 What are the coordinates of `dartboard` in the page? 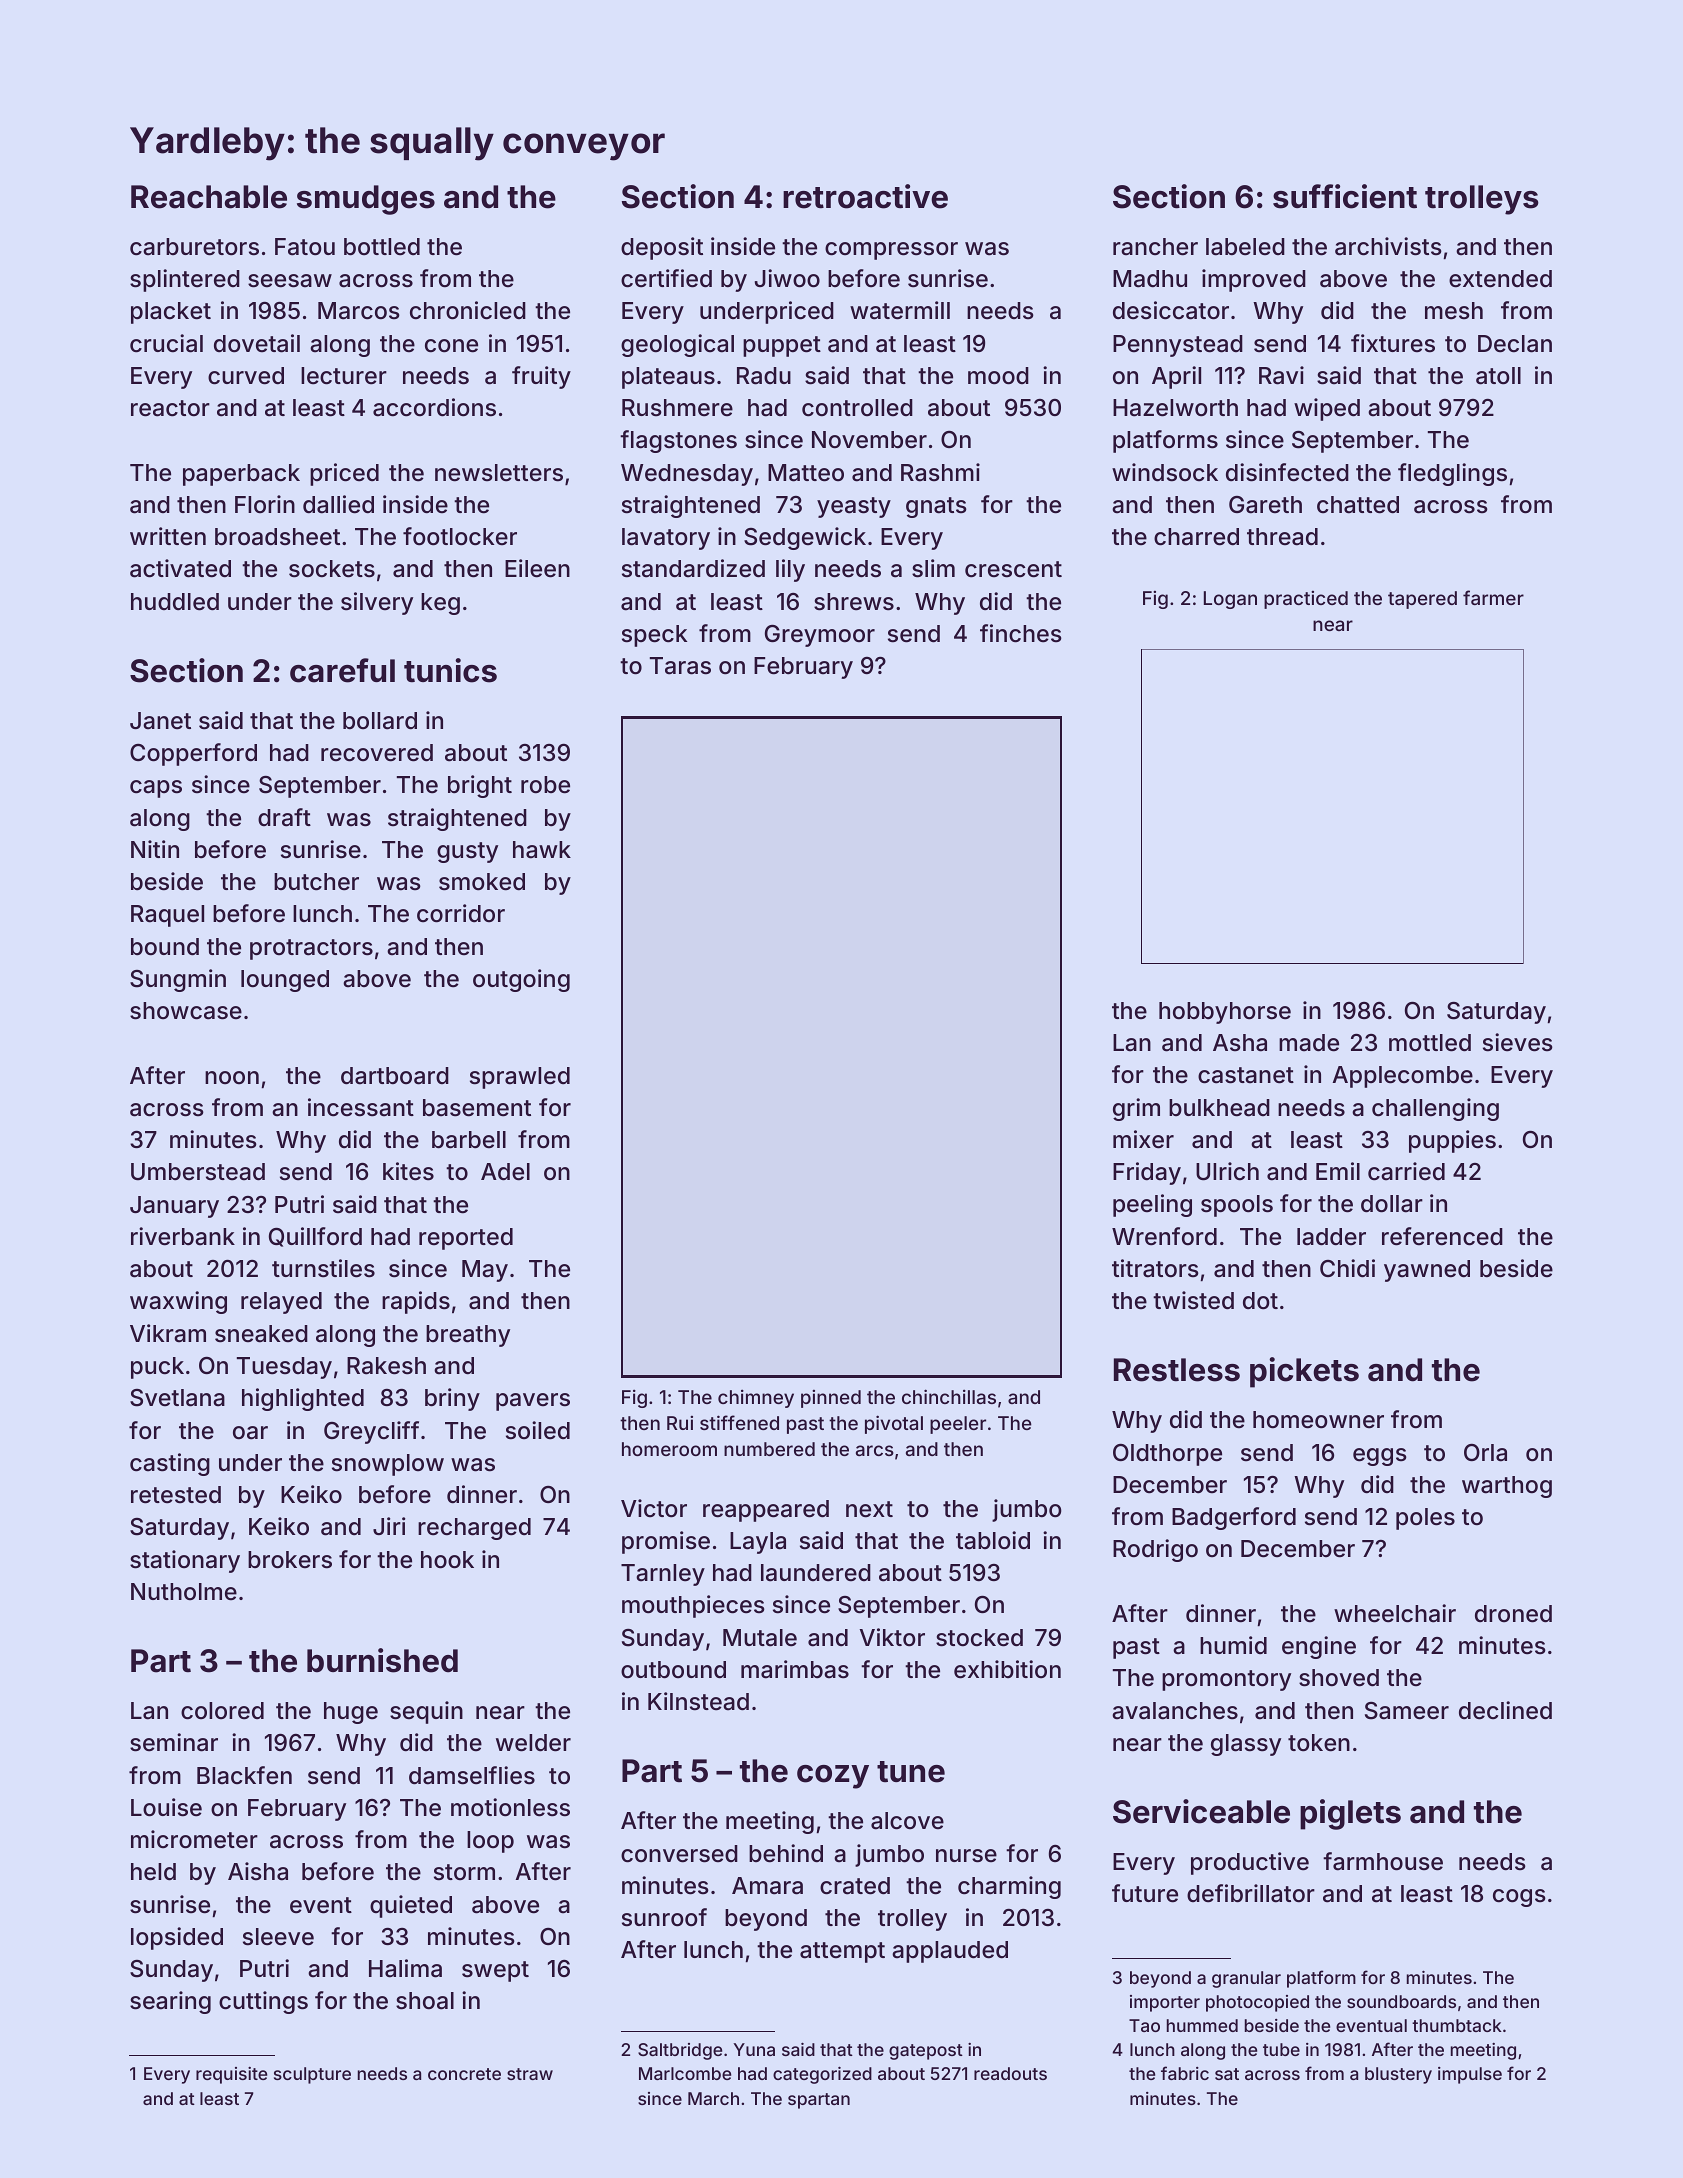 It's located at (395, 1076).
